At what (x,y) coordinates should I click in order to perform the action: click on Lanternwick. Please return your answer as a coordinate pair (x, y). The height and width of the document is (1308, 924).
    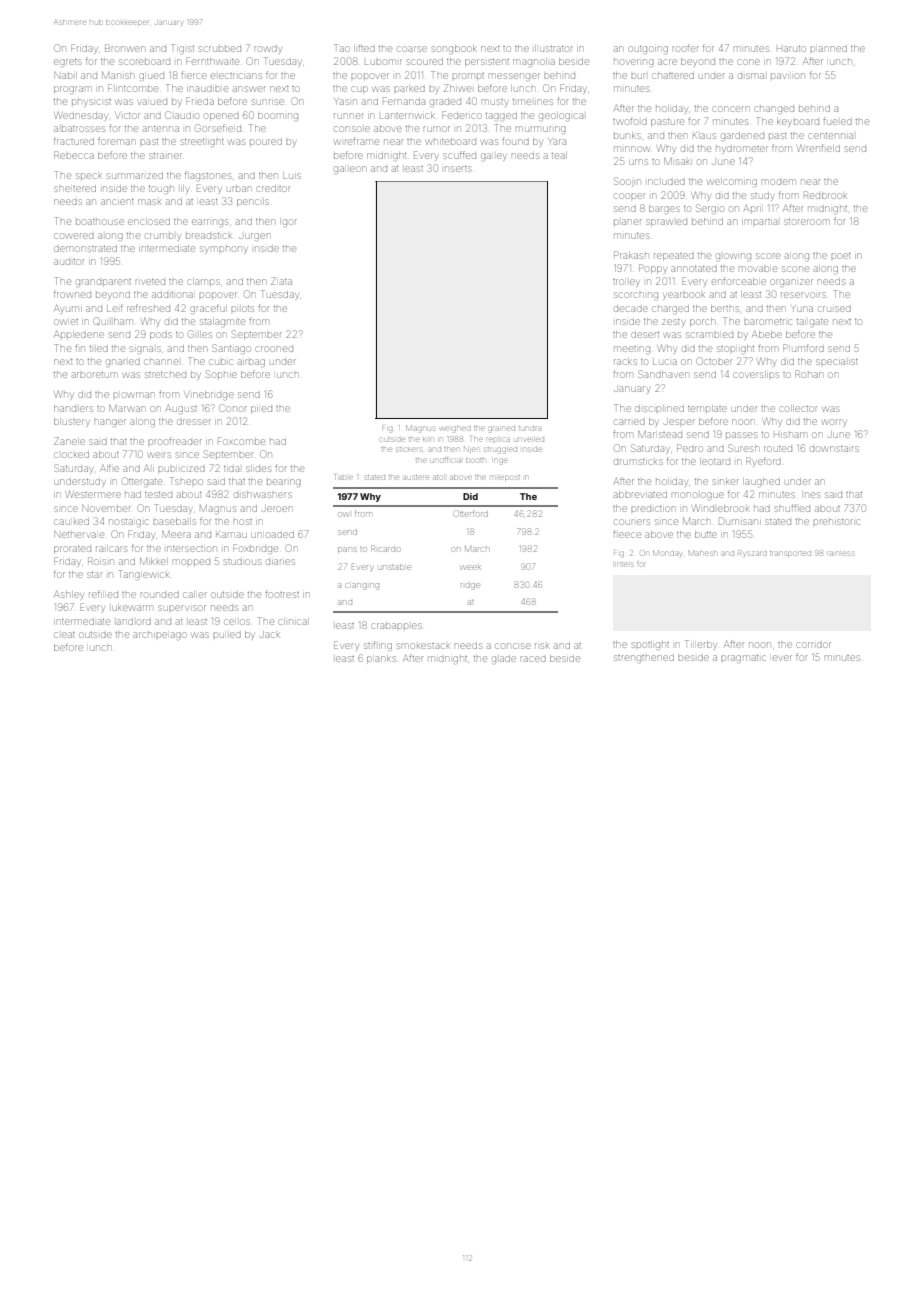
    Looking at the image, I should click on (407, 115).
